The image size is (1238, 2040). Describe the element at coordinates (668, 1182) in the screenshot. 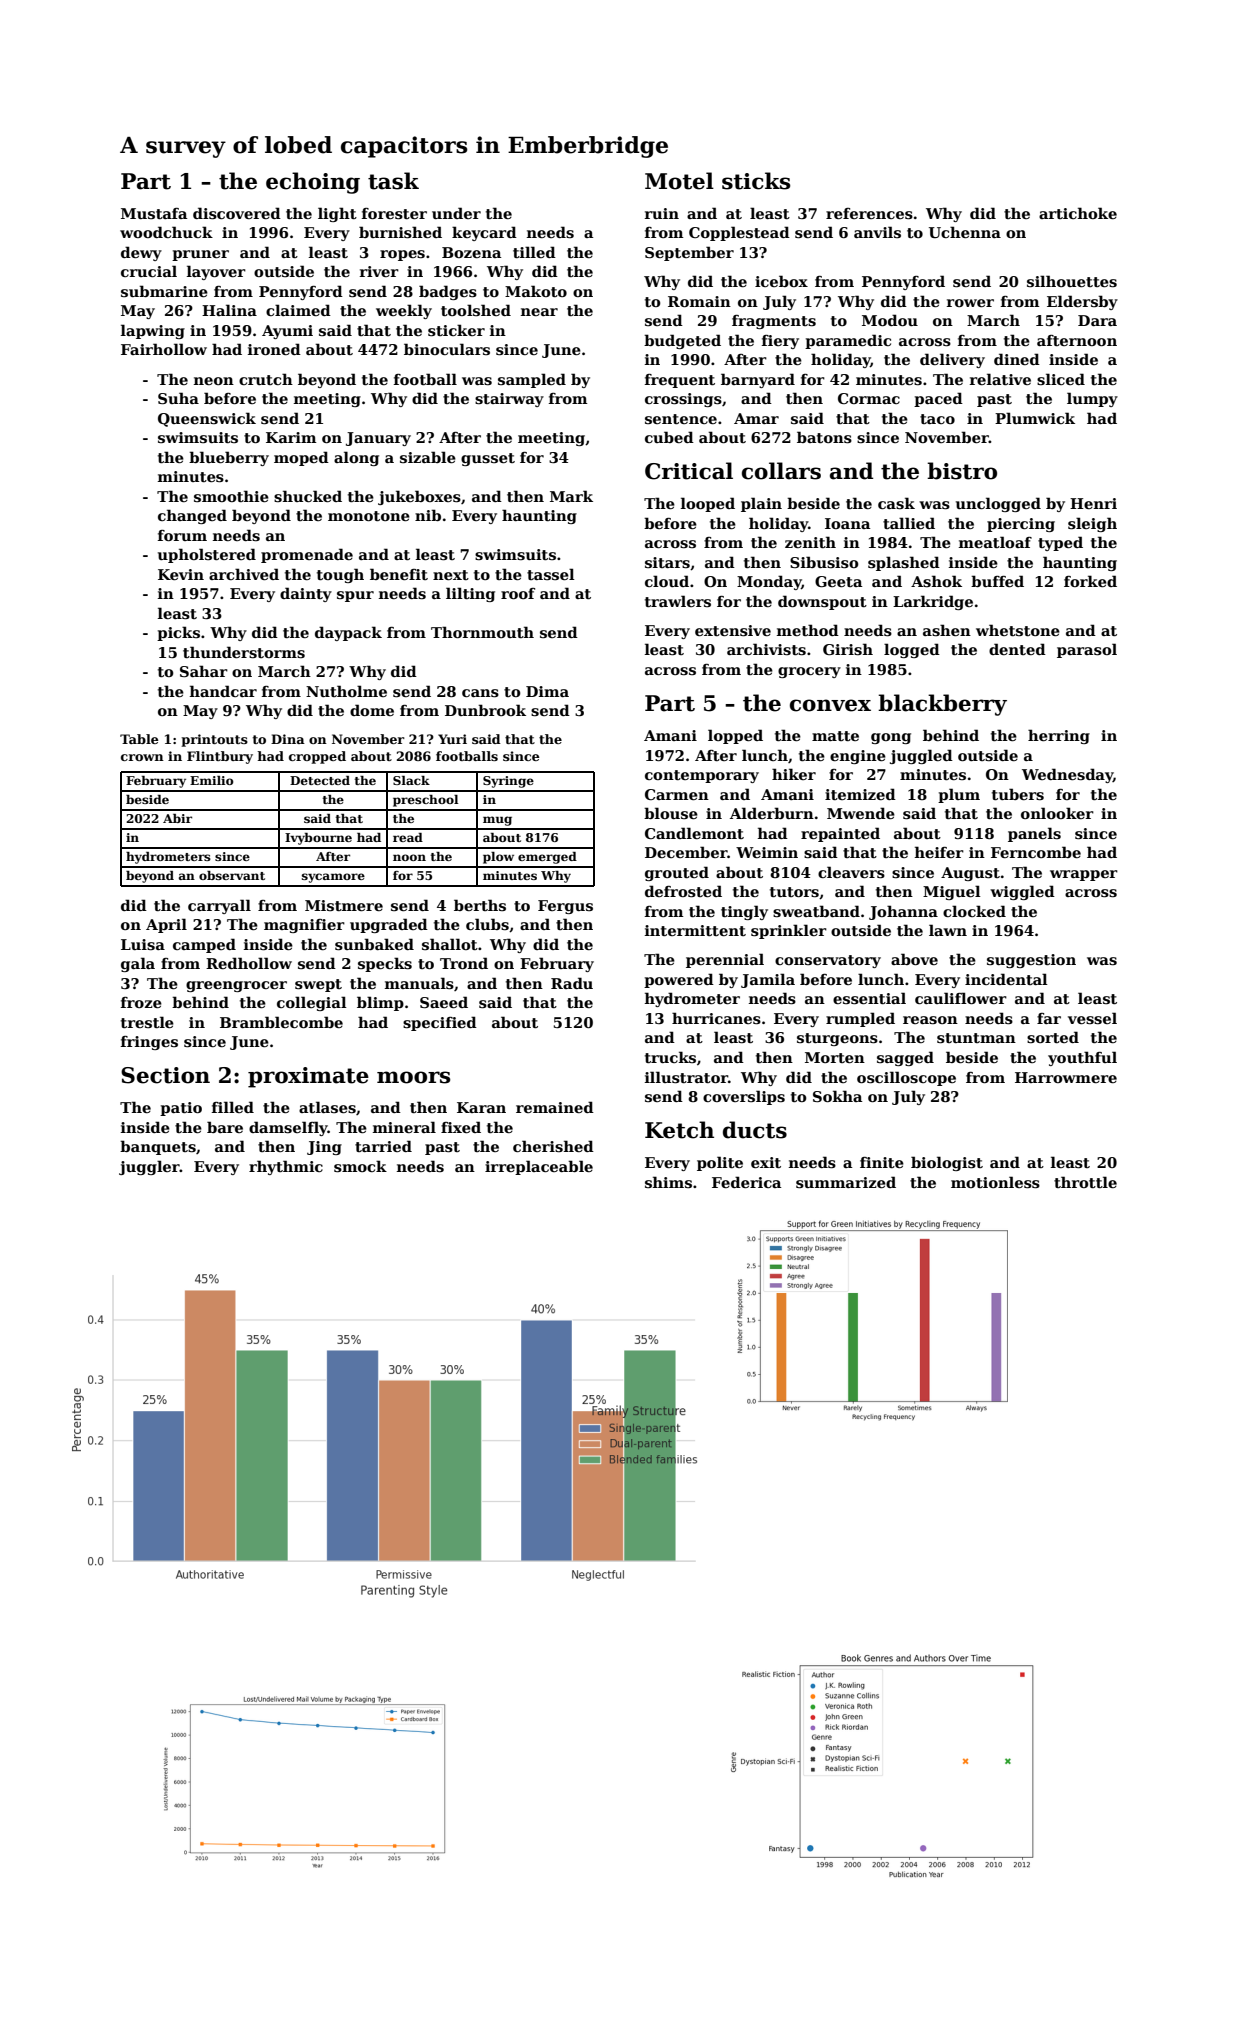

I see `shims` at that location.
